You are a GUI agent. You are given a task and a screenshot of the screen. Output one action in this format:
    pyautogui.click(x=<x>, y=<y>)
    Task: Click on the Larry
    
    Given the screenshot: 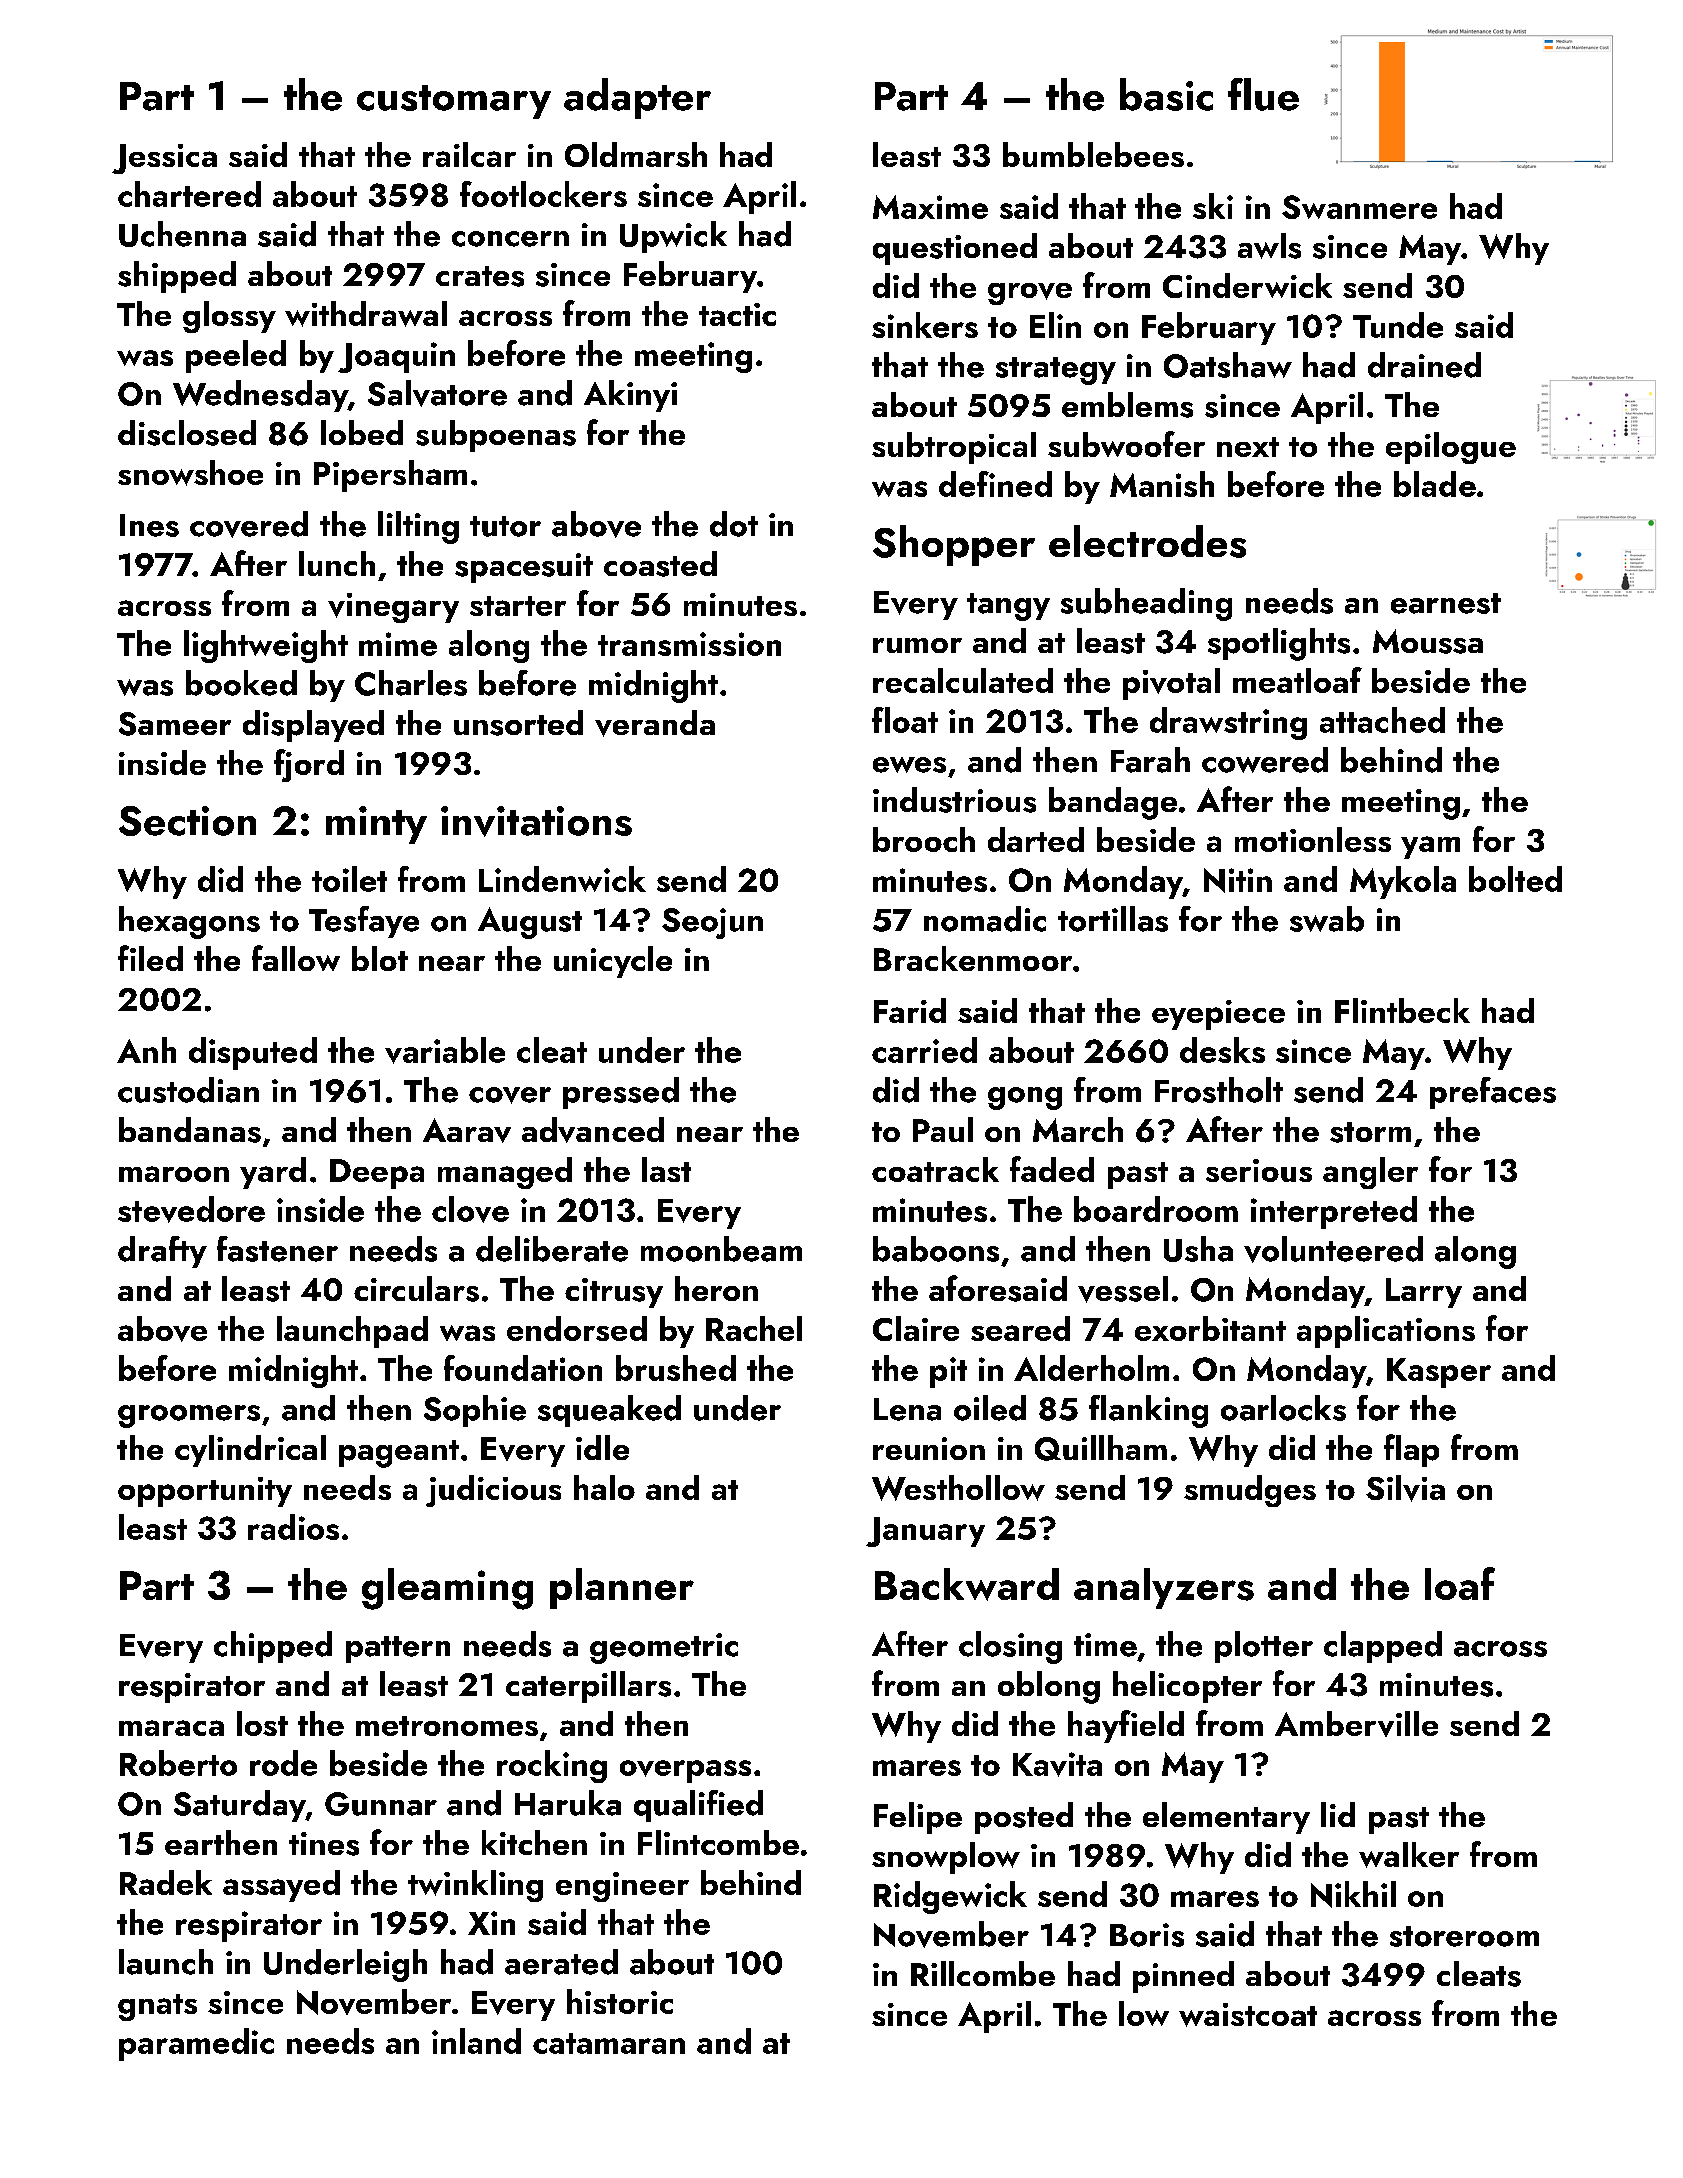 What is the action you would take?
    pyautogui.click(x=1424, y=1293)
